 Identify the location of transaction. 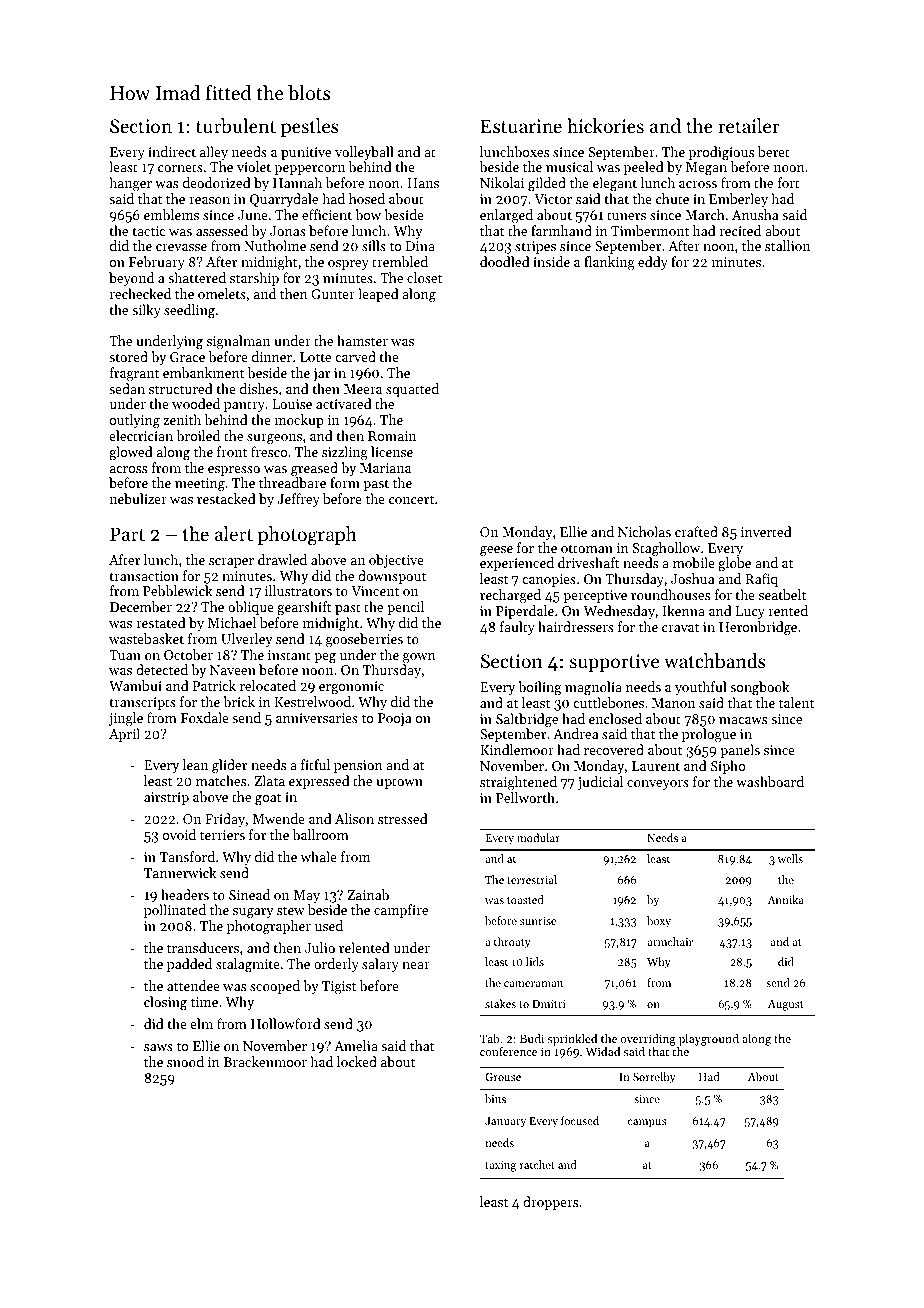
(144, 576).
